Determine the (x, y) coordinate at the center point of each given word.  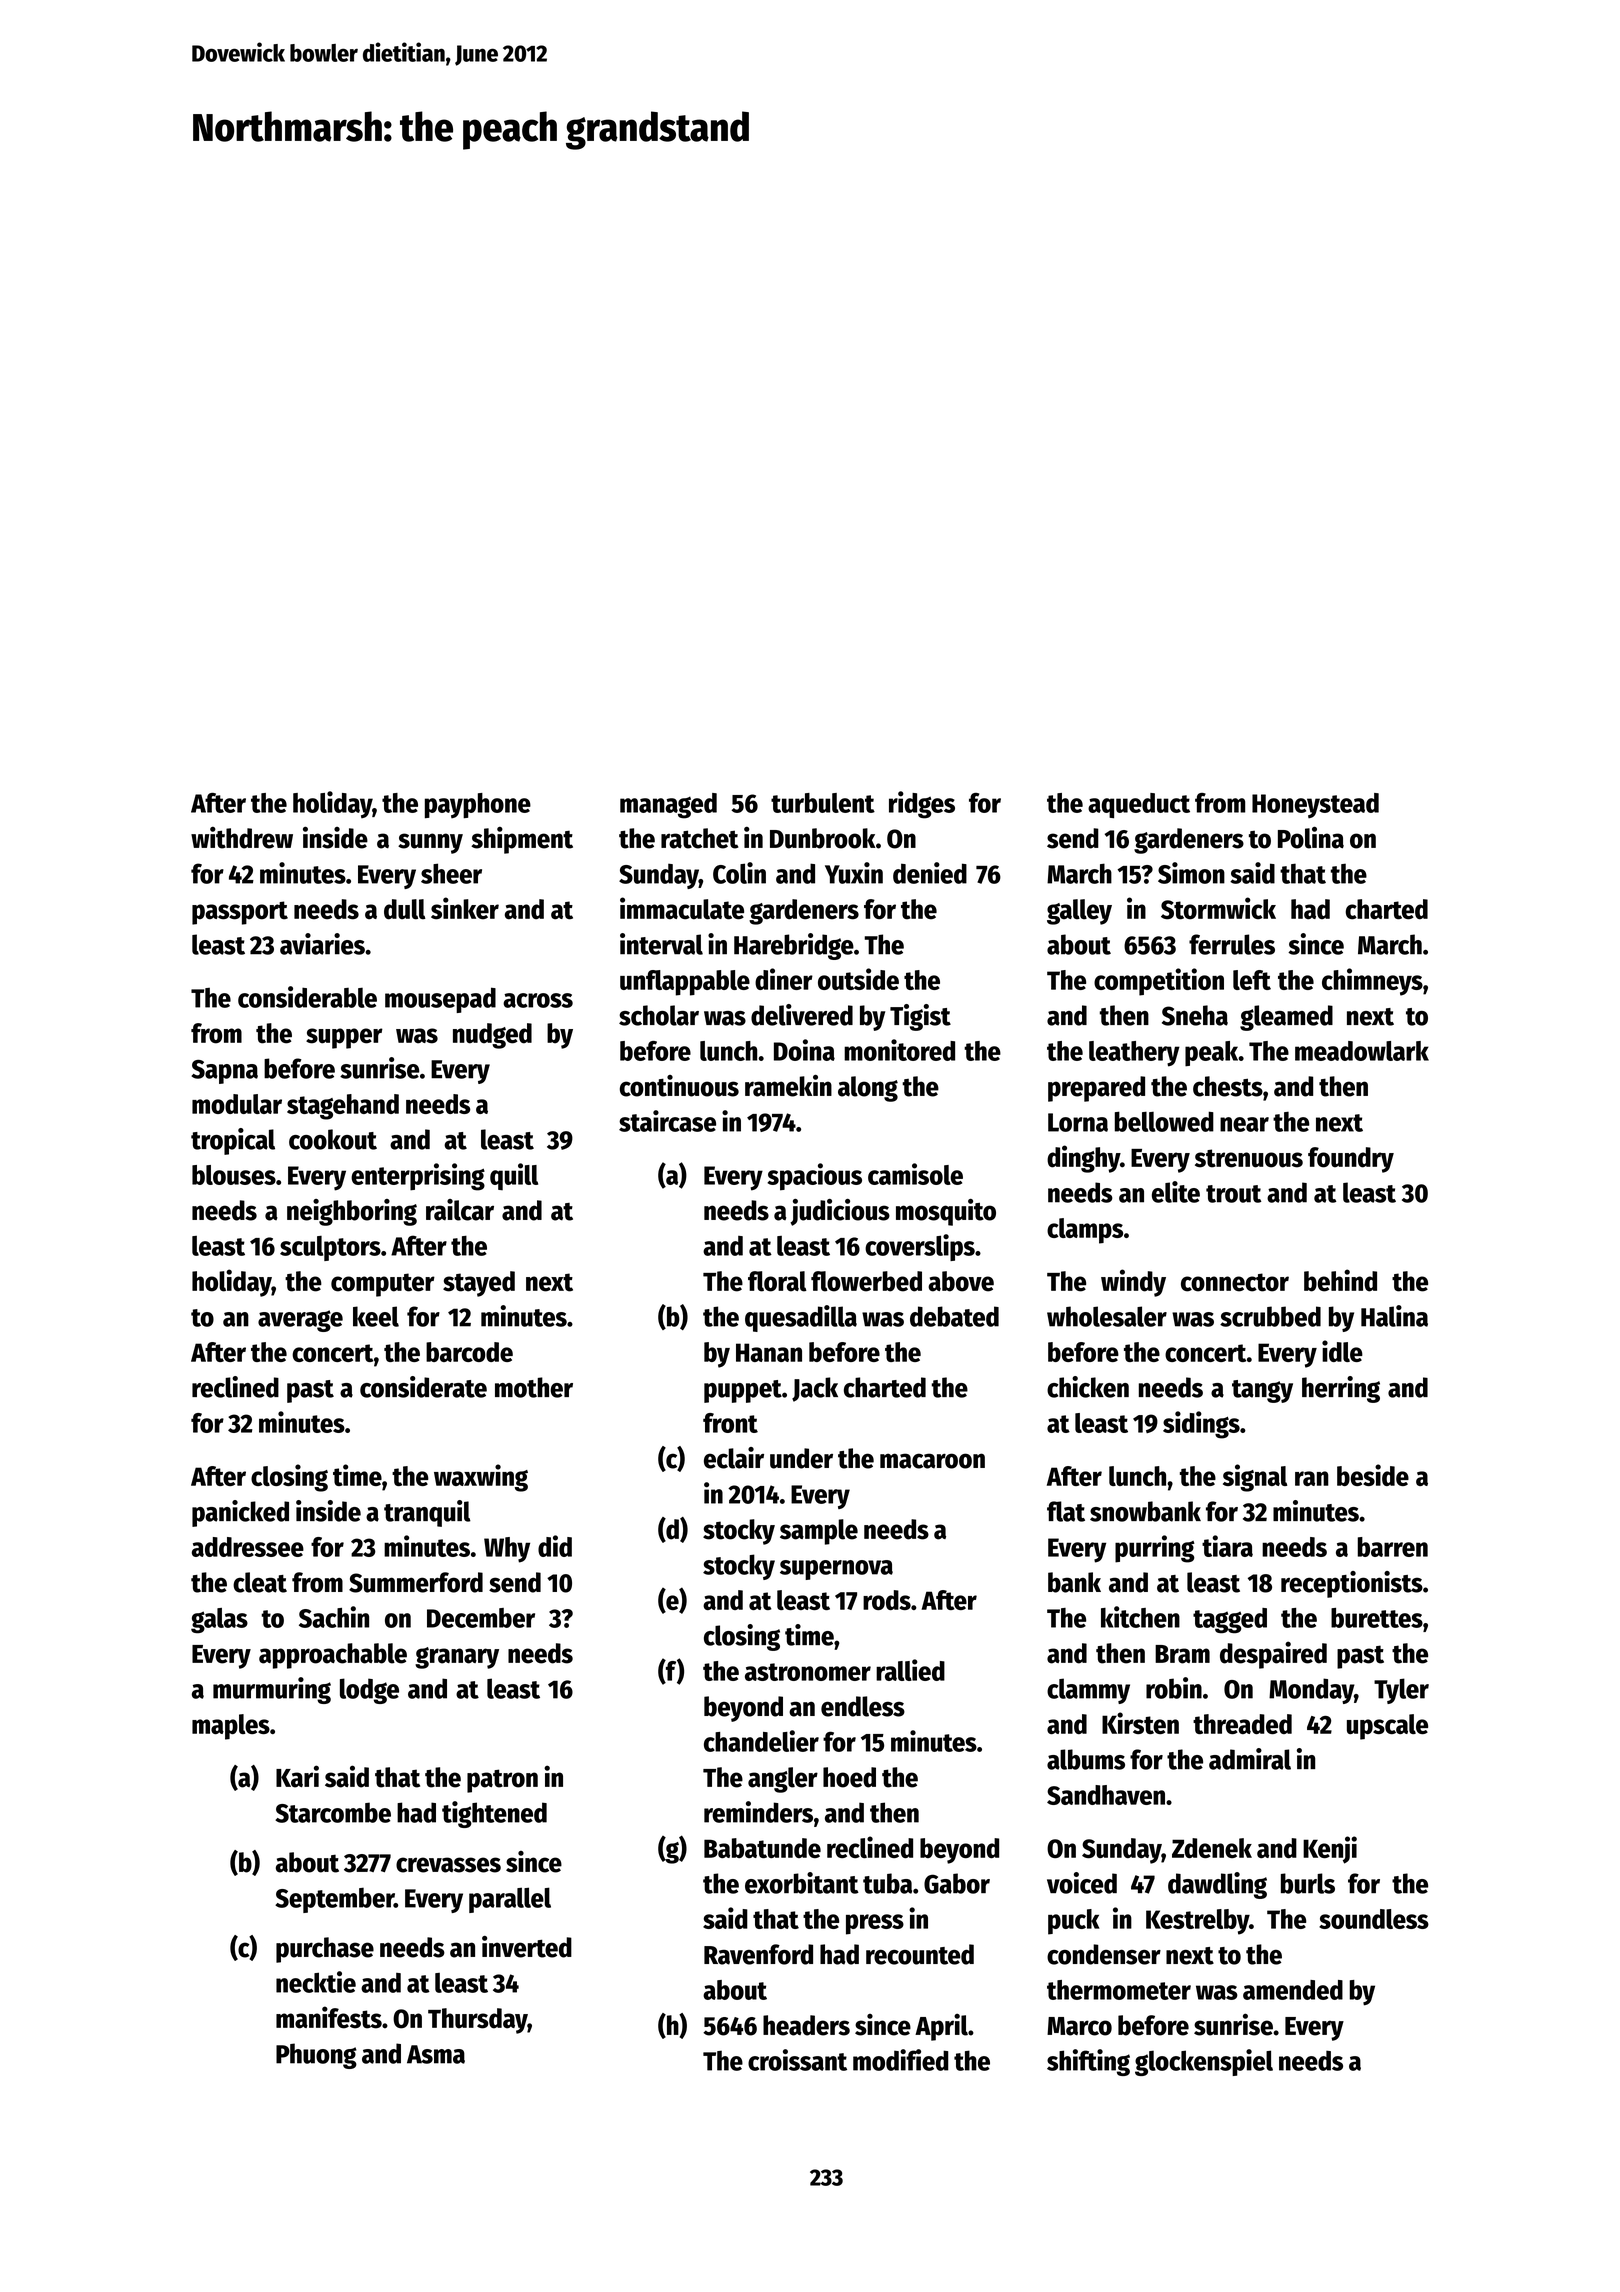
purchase (325, 1950)
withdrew (242, 837)
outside (858, 979)
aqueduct (1139, 805)
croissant (797, 2060)
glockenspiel (1204, 2062)
